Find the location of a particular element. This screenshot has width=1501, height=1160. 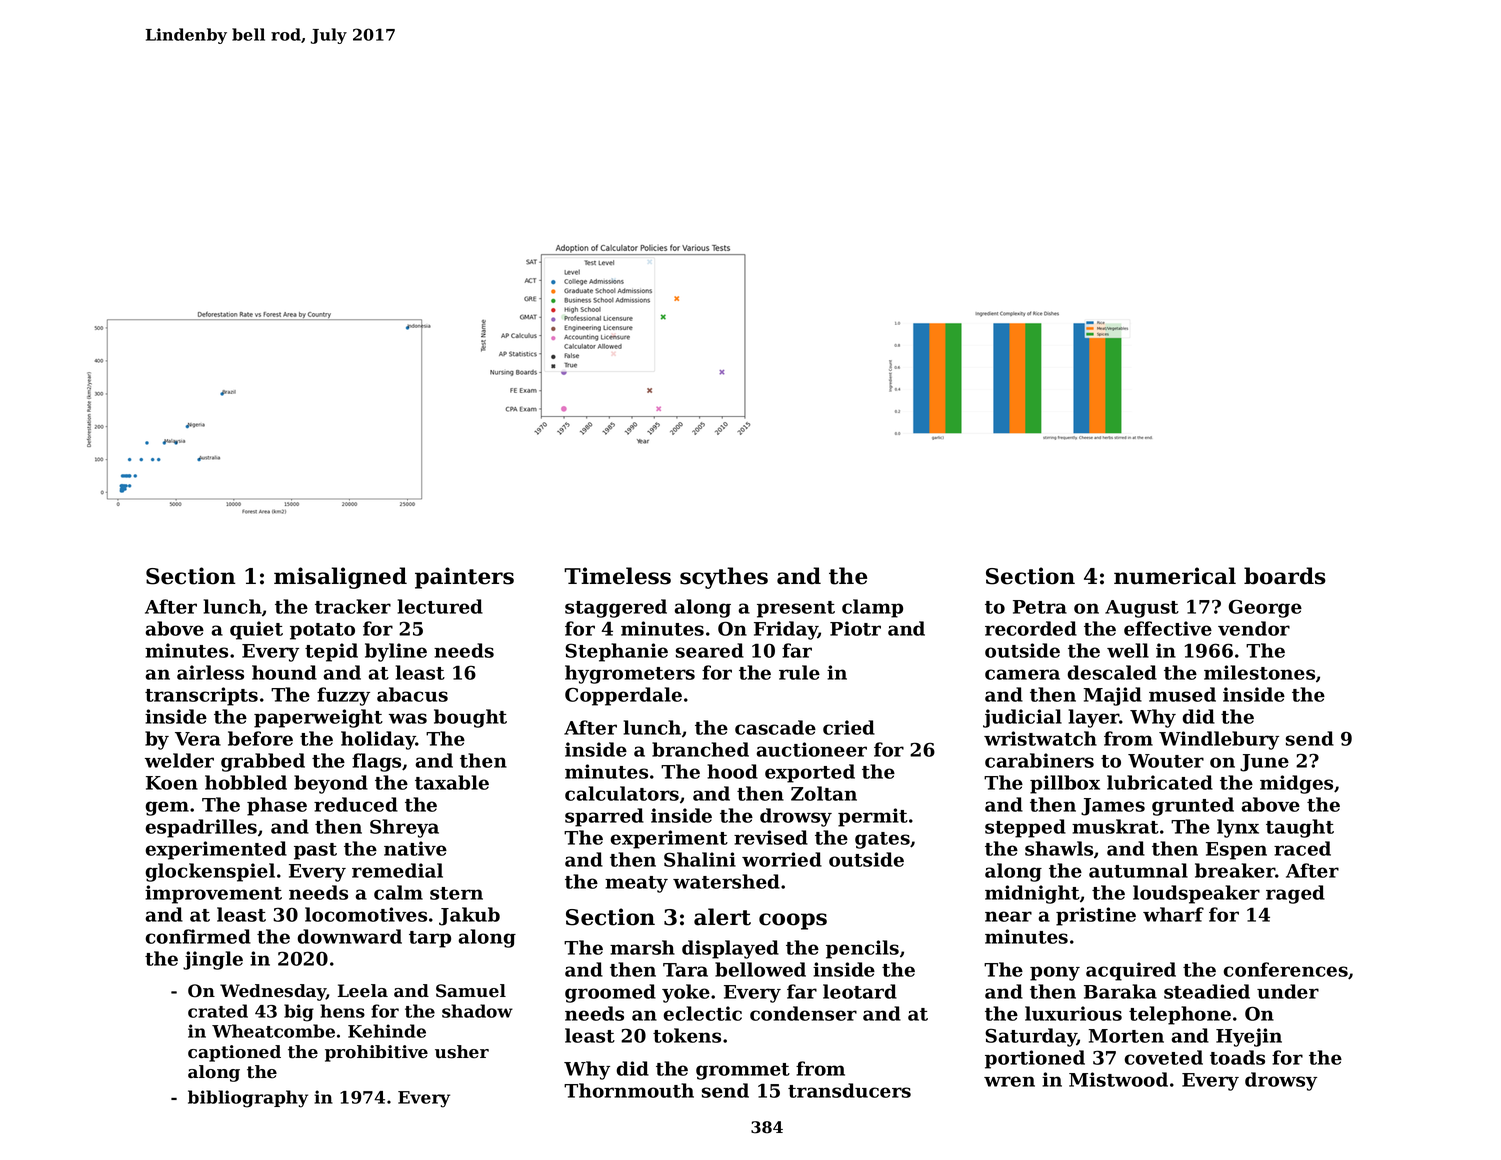

phase is located at coordinates (277, 806).
